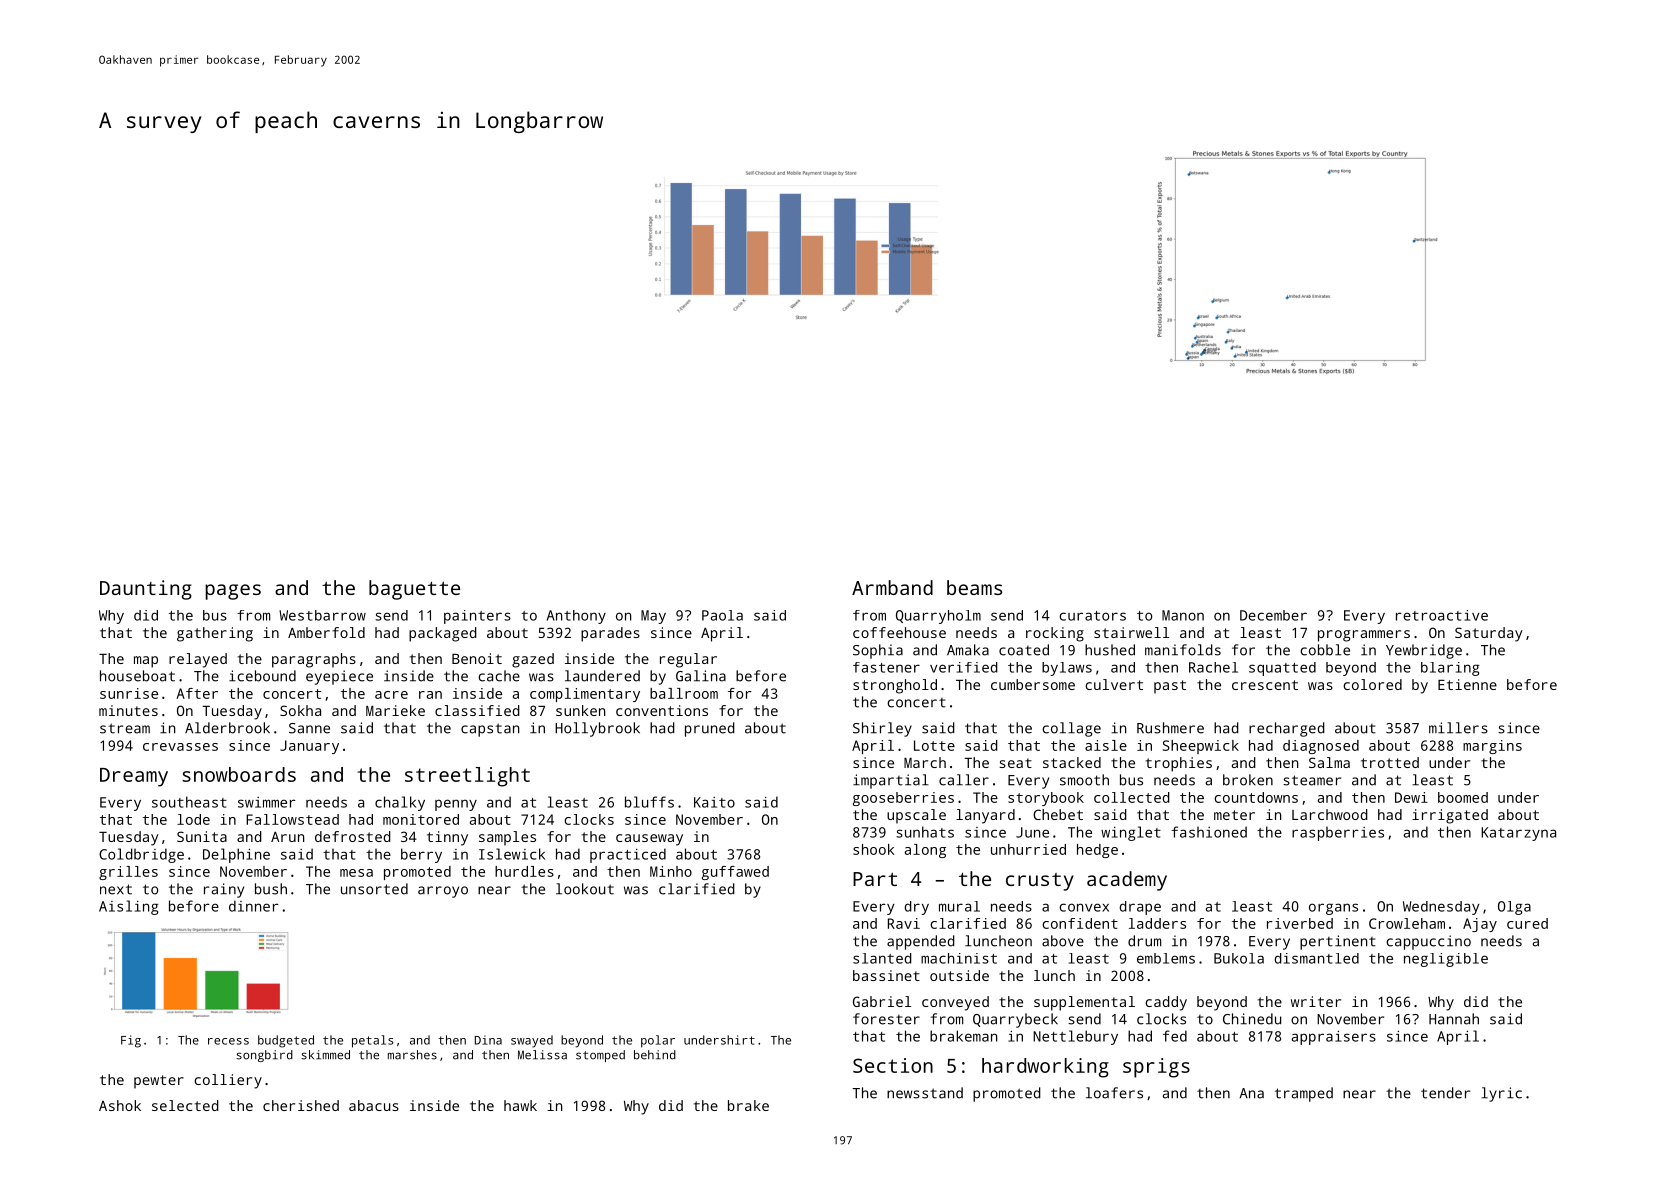  I want to click on Benoit, so click(477, 658).
